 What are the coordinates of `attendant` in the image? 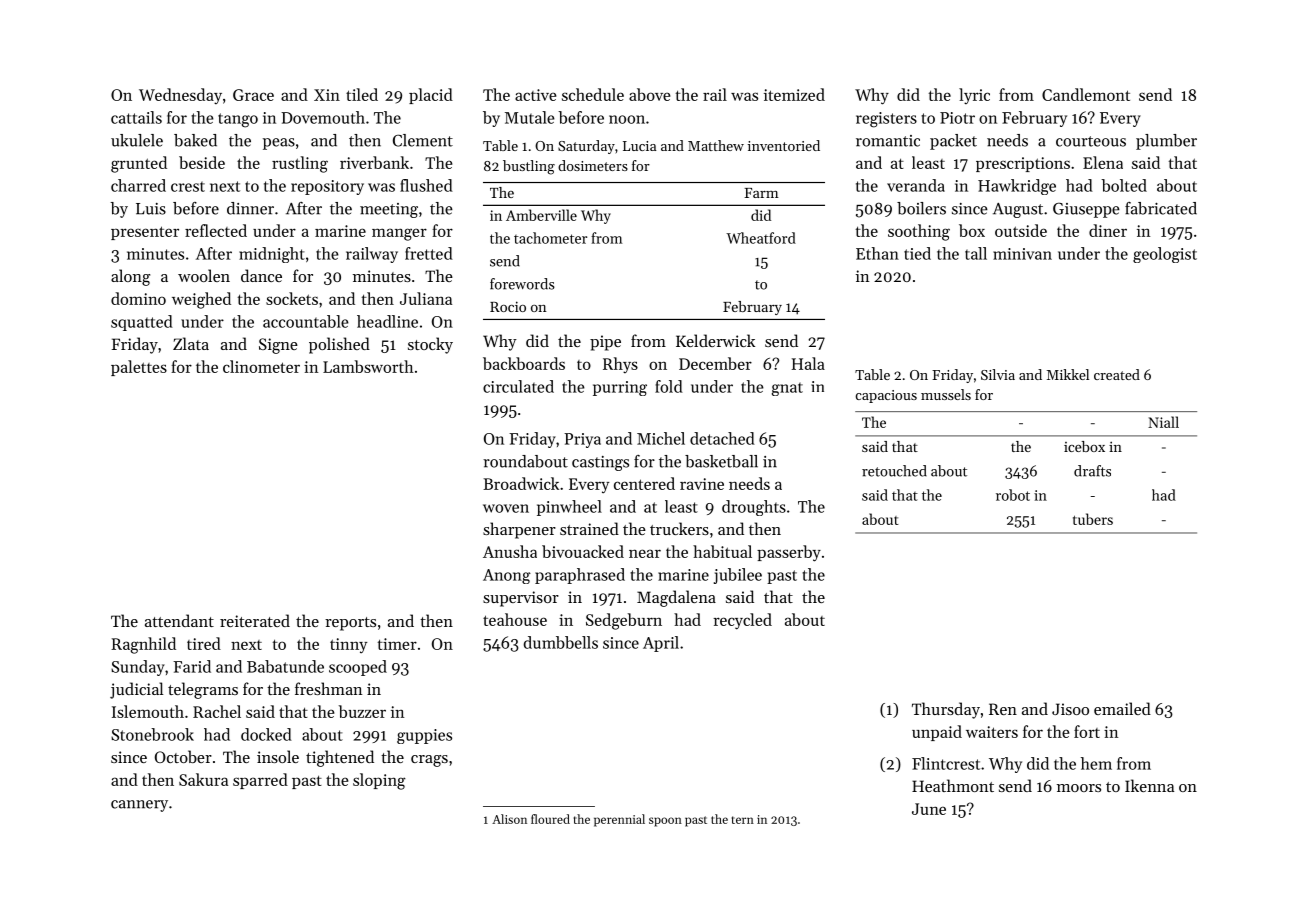 It's located at (179, 620).
